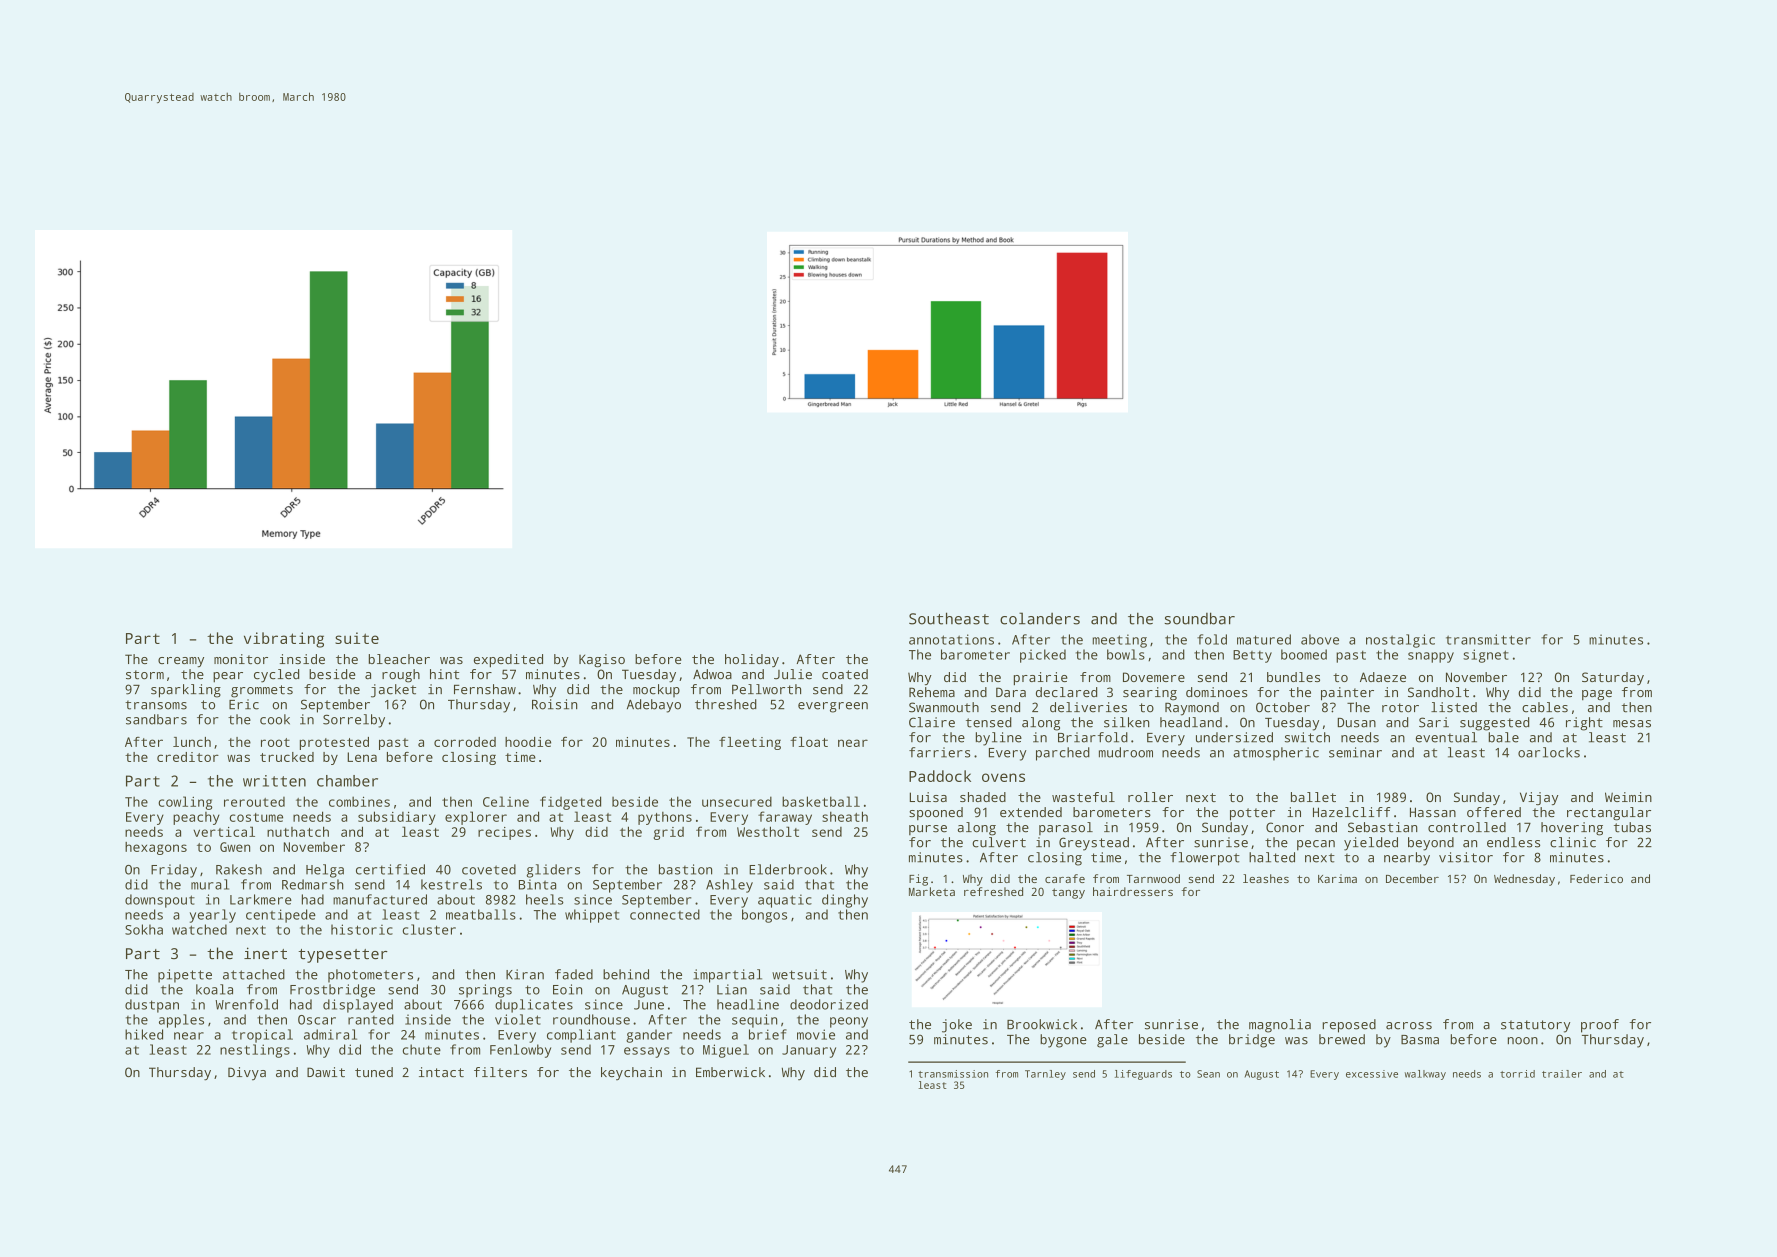 This screenshot has height=1257, width=1777. Describe the element at coordinates (1337, 878) in the screenshot. I see `Karima` at that location.
